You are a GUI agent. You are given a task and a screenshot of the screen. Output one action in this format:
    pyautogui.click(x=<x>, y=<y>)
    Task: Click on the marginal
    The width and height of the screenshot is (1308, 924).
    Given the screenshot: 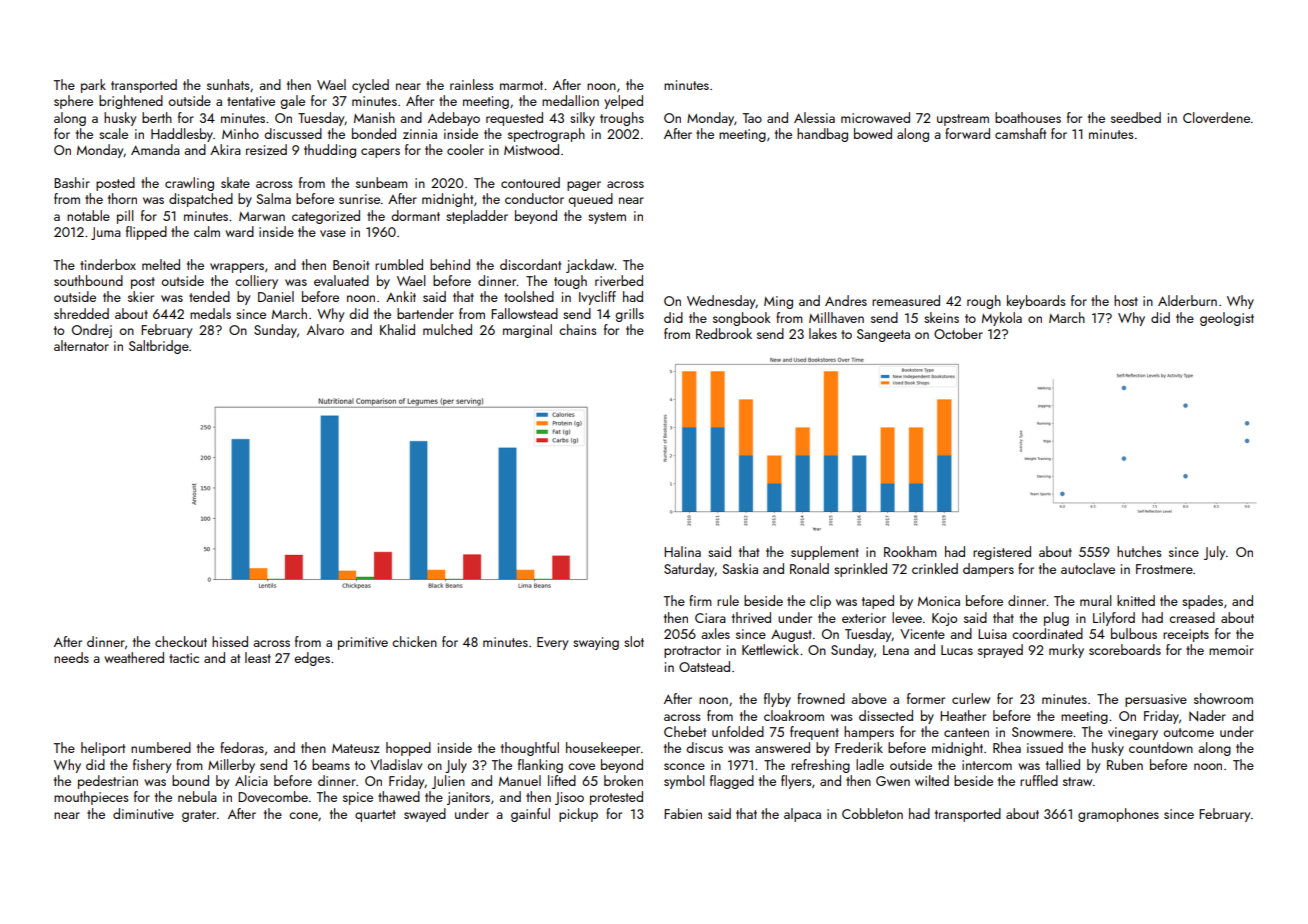 What is the action you would take?
    pyautogui.click(x=527, y=331)
